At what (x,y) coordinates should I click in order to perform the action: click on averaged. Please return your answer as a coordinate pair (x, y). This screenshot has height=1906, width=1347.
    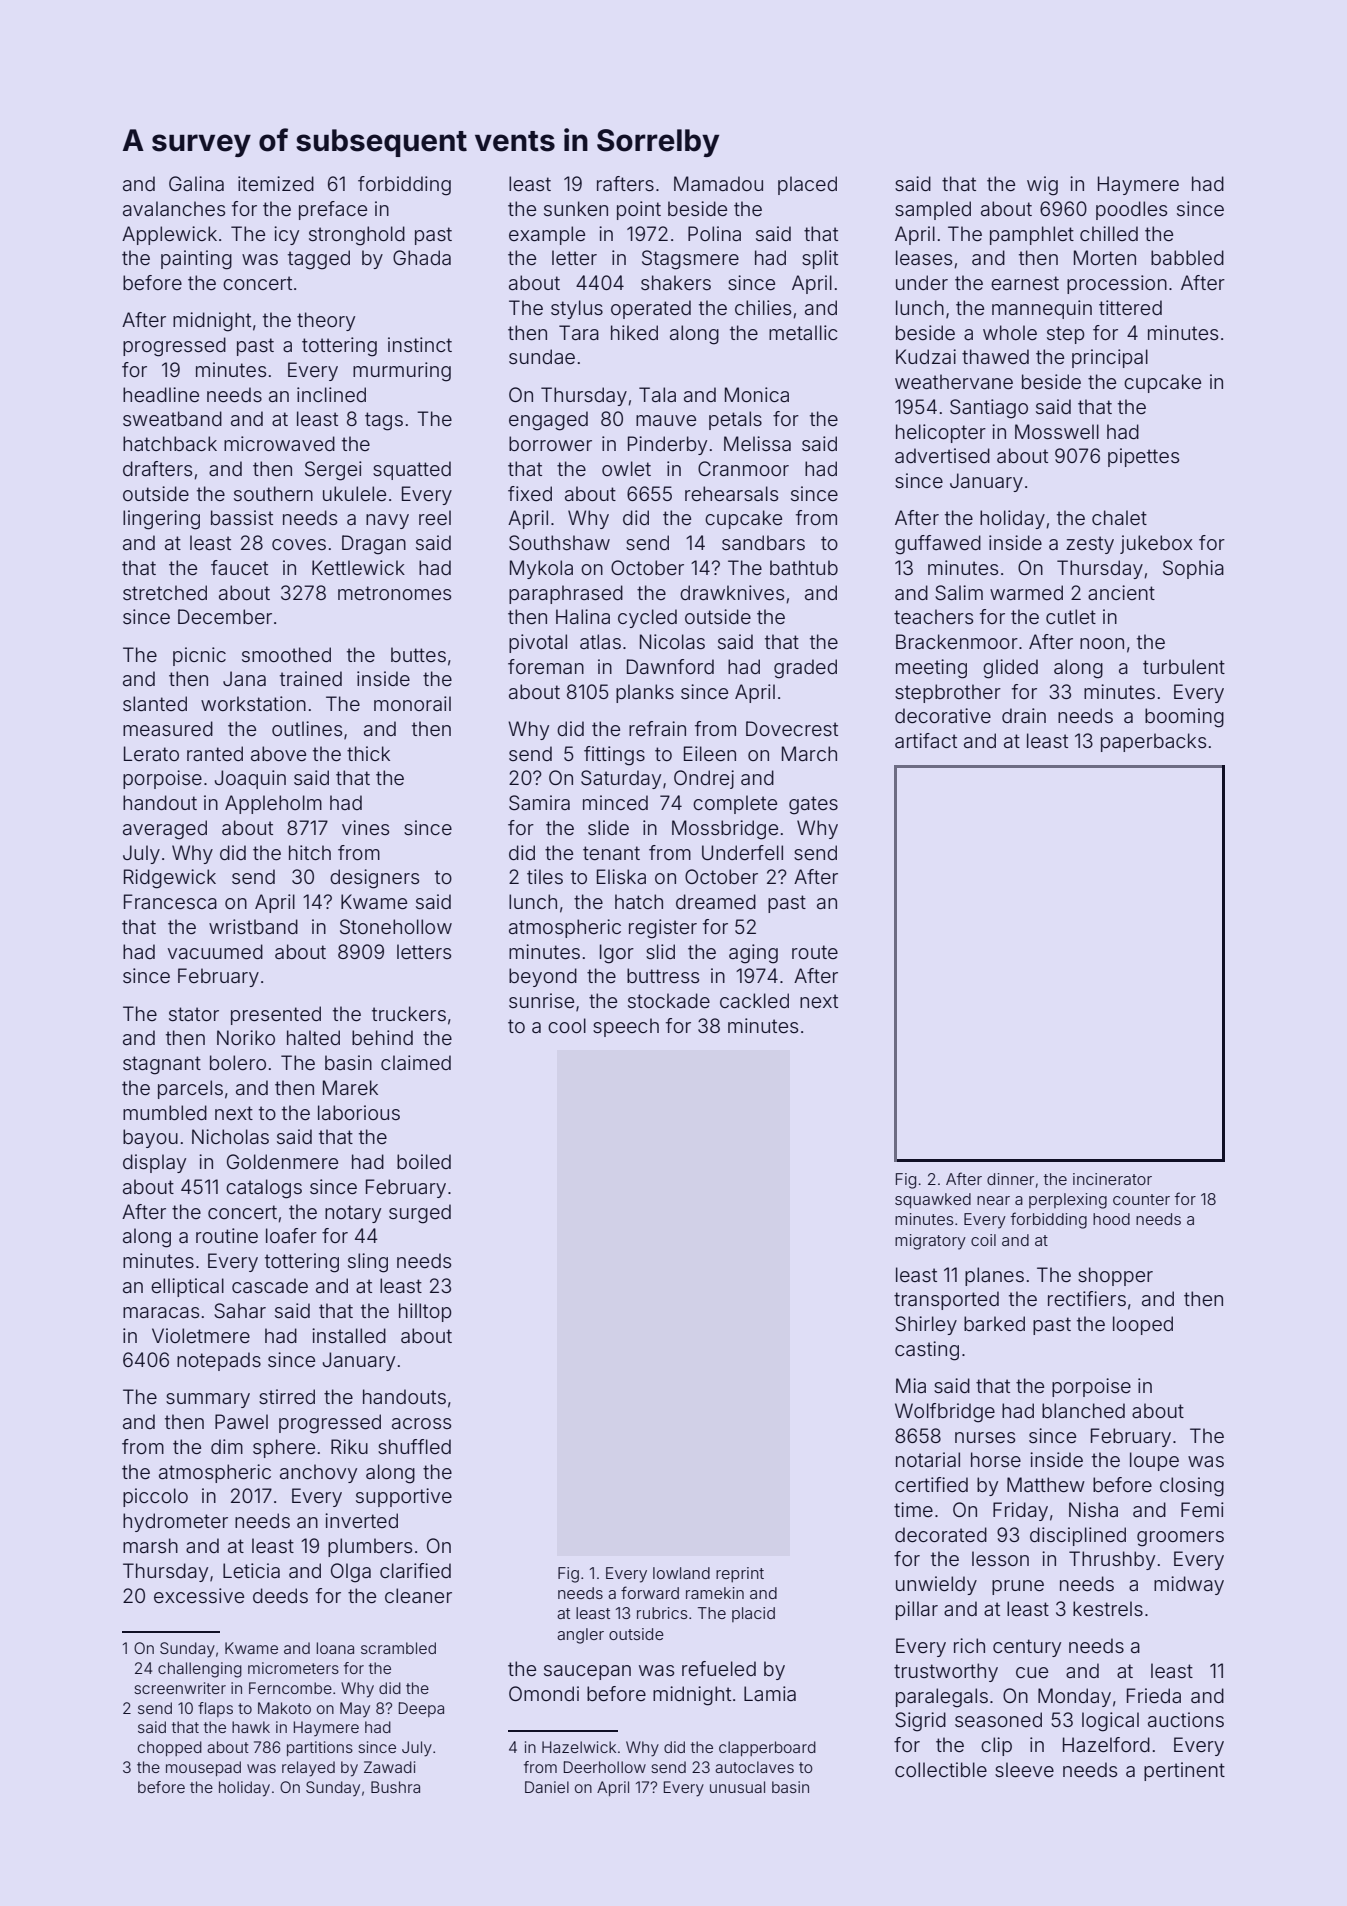
    Looking at the image, I should click on (165, 830).
